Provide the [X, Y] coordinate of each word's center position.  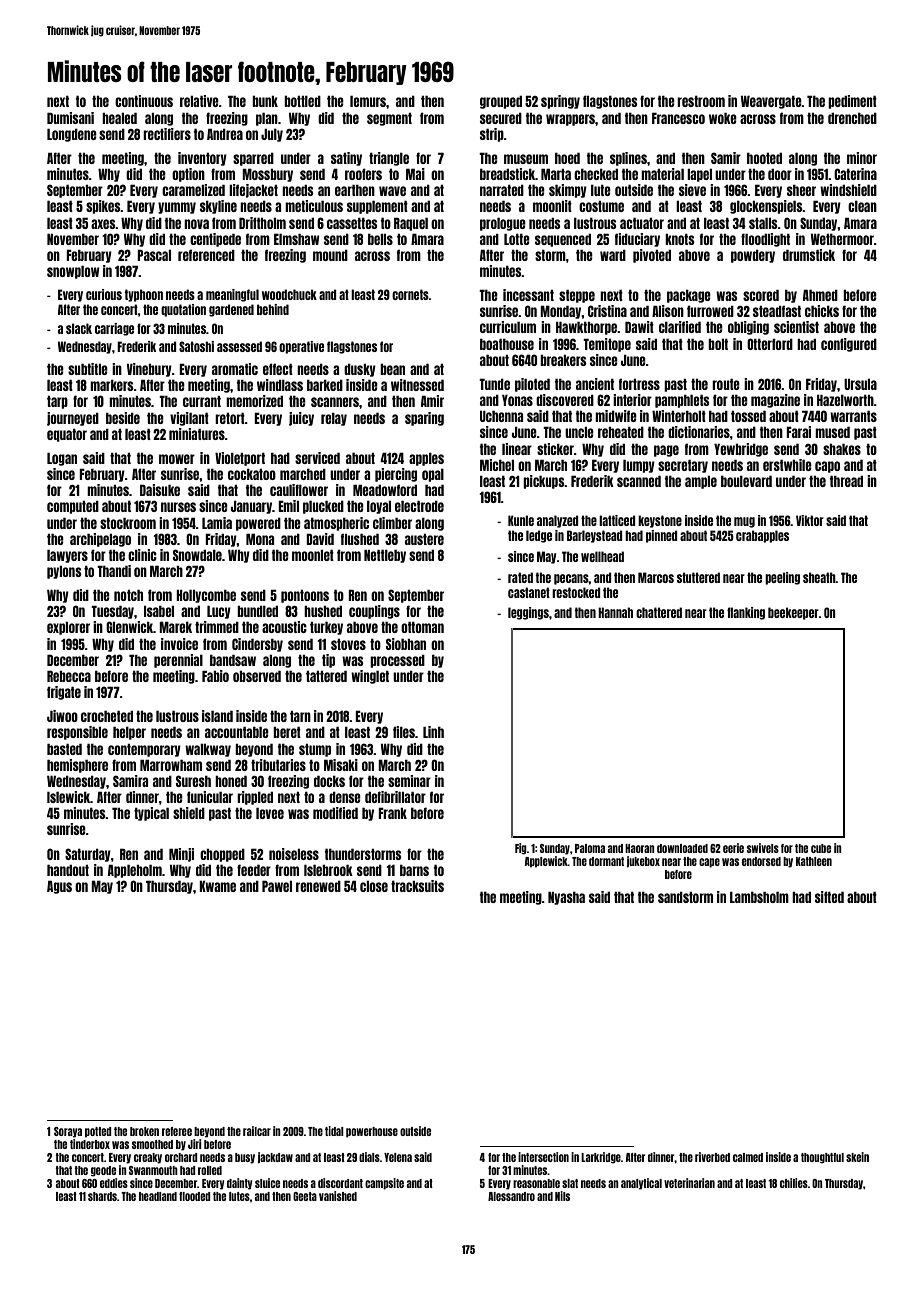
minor [862, 158]
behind [273, 309]
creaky [148, 1158]
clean [862, 206]
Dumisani [70, 118]
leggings [528, 613]
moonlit [552, 206]
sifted [829, 897]
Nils [562, 1196]
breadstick [507, 174]
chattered [659, 612]
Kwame [217, 886]
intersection [543, 1157]
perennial [178, 661]
